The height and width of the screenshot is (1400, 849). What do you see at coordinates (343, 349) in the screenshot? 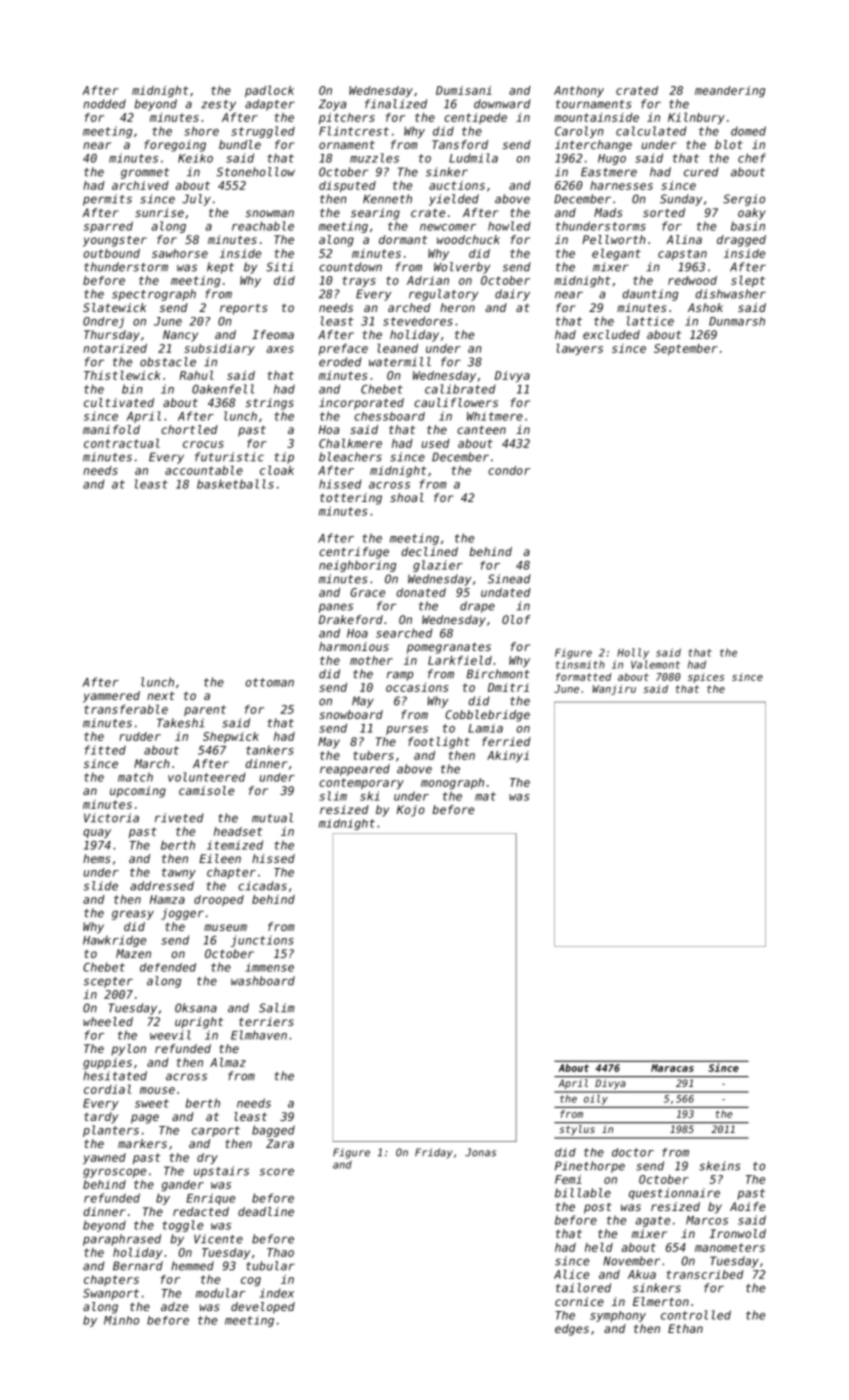
I see `preface` at bounding box center [343, 349].
